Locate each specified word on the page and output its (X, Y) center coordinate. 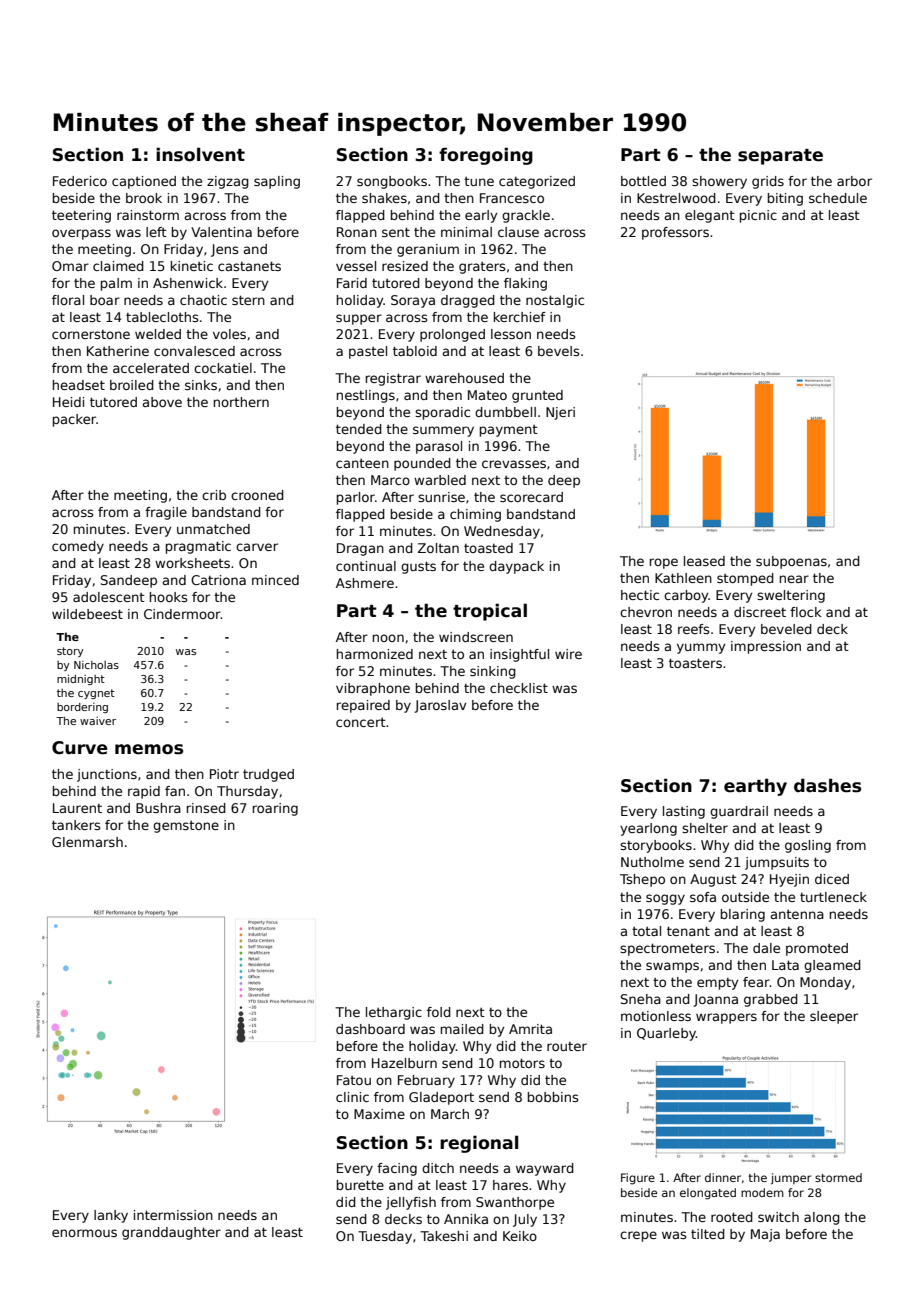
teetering (81, 216)
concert (361, 722)
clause (518, 232)
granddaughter (171, 1233)
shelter (705, 828)
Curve (80, 748)
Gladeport (441, 1098)
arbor (854, 181)
